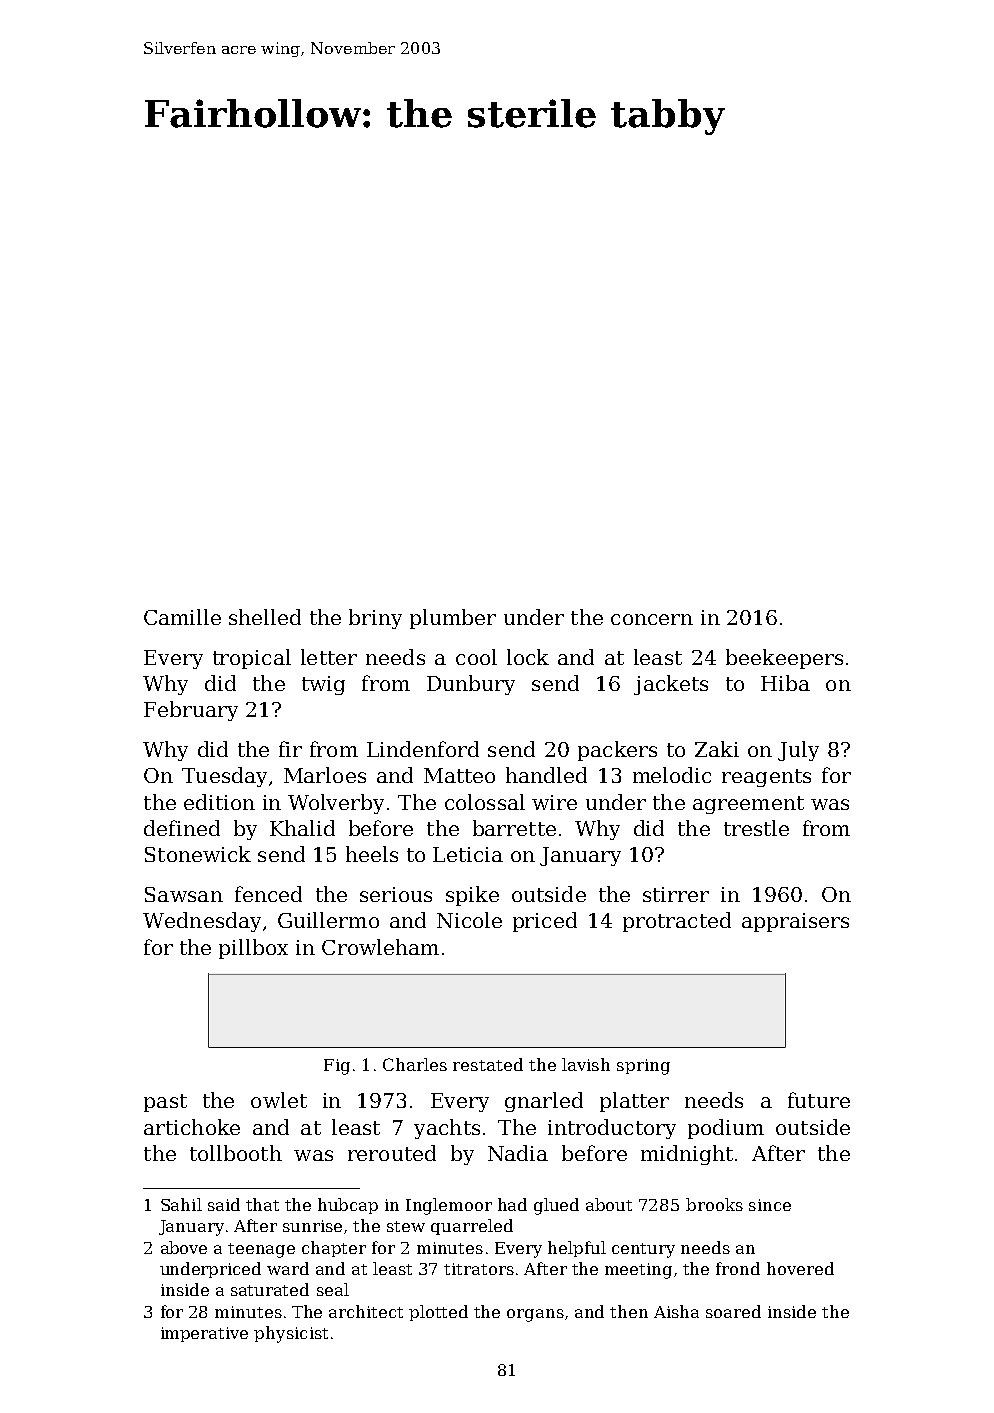  I want to click on imperative, so click(204, 1334).
